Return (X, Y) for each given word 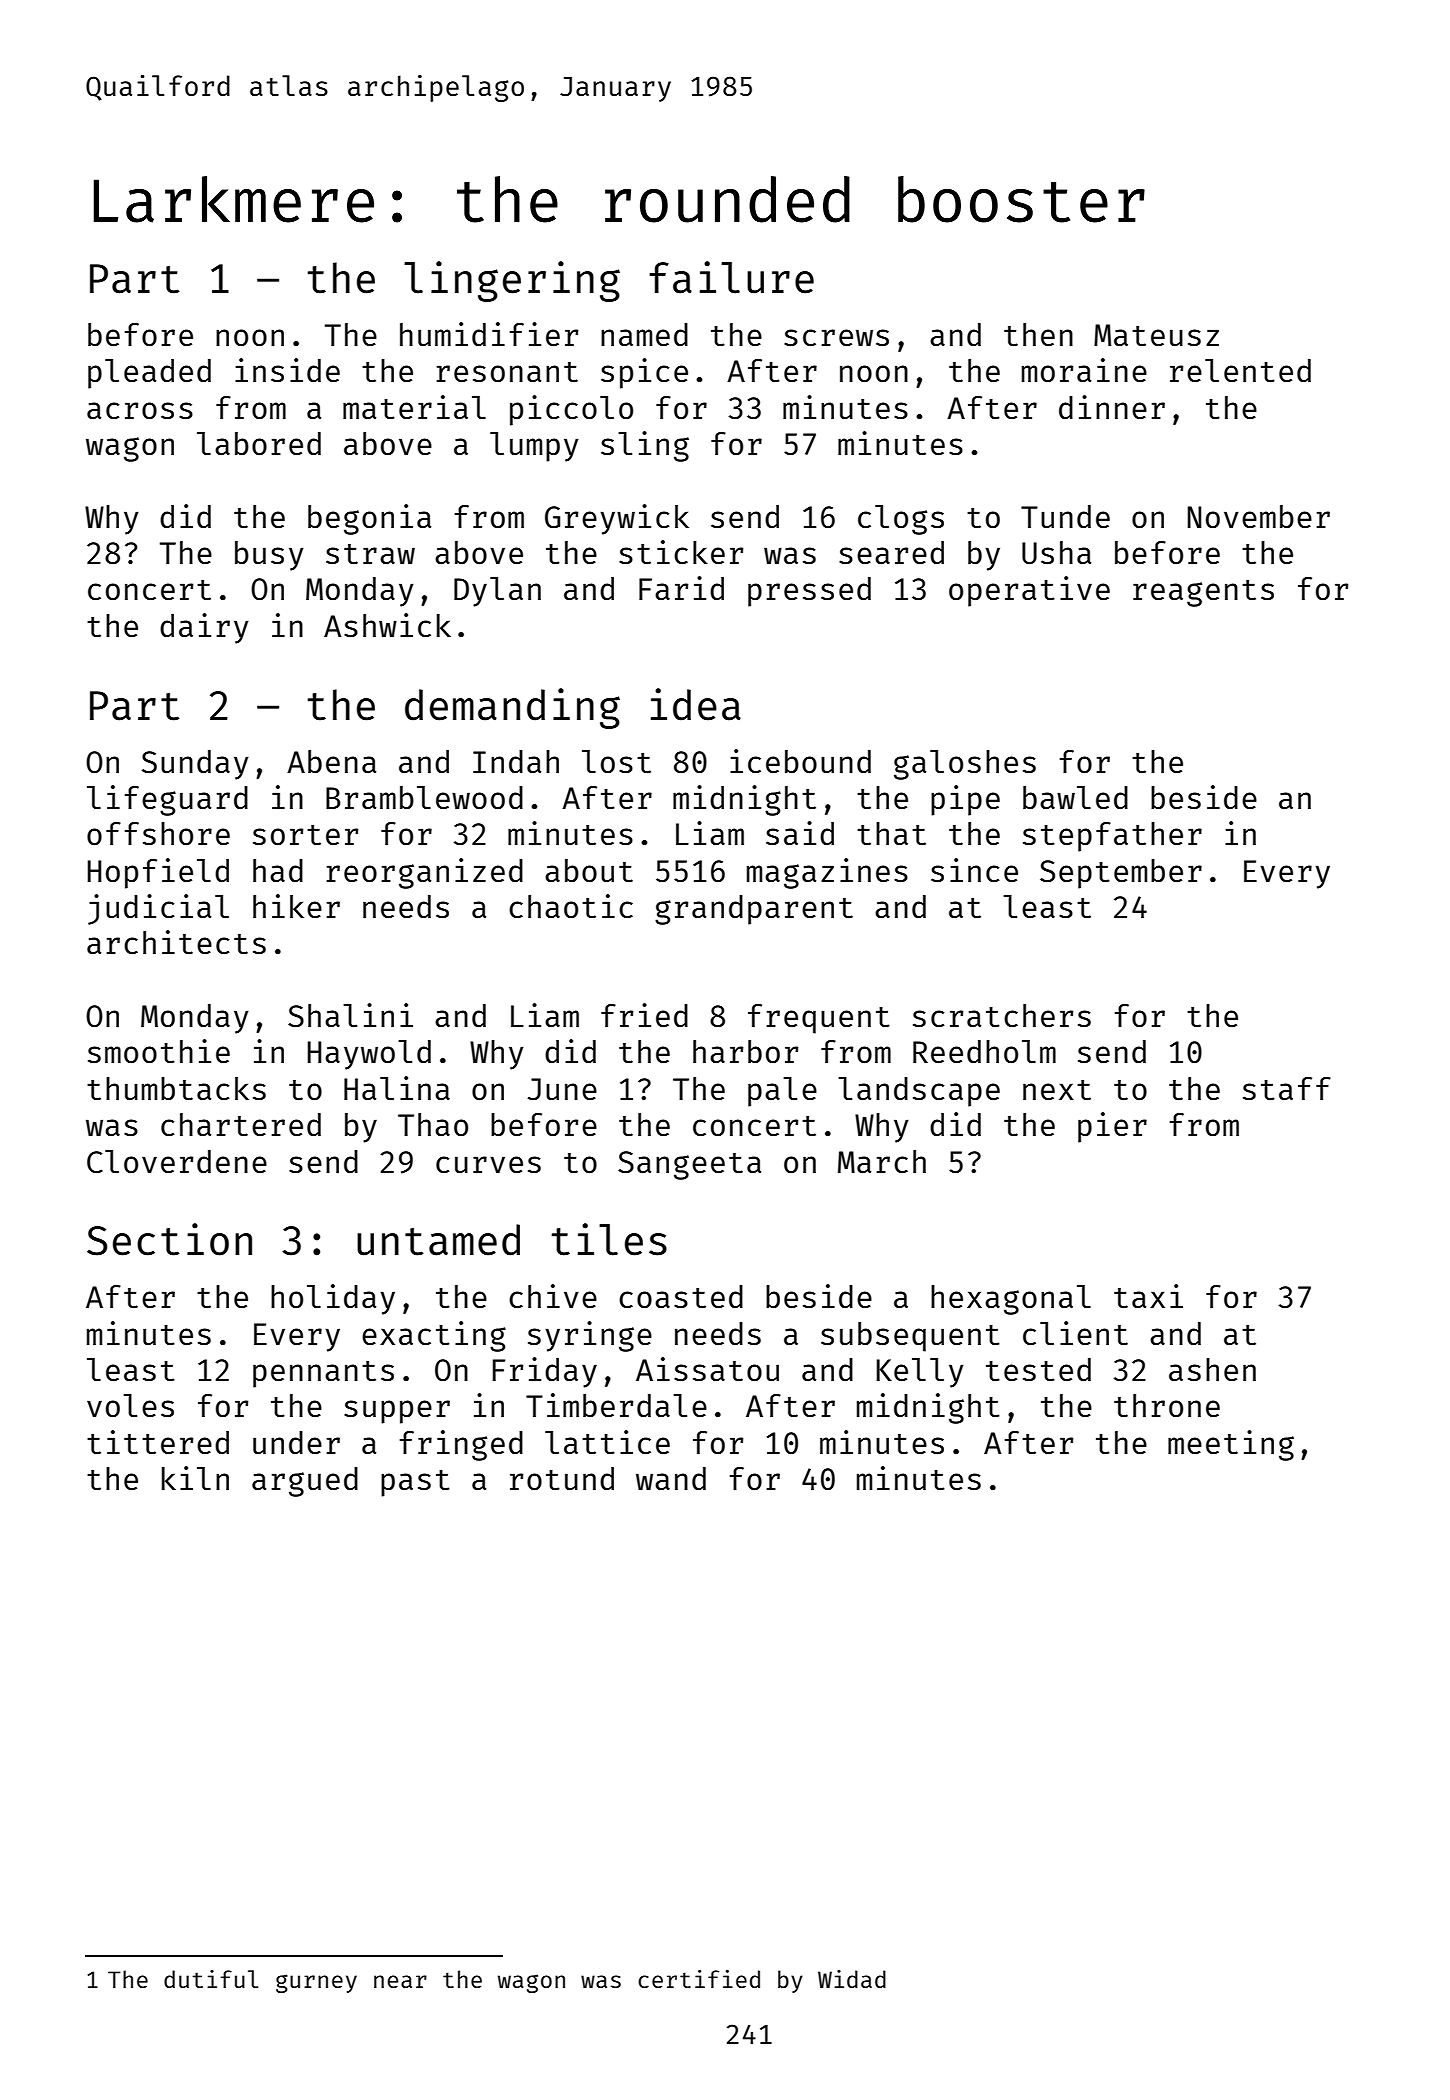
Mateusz (1156, 335)
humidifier (489, 334)
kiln (195, 1478)
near (400, 1981)
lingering (512, 281)
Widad (852, 1979)
